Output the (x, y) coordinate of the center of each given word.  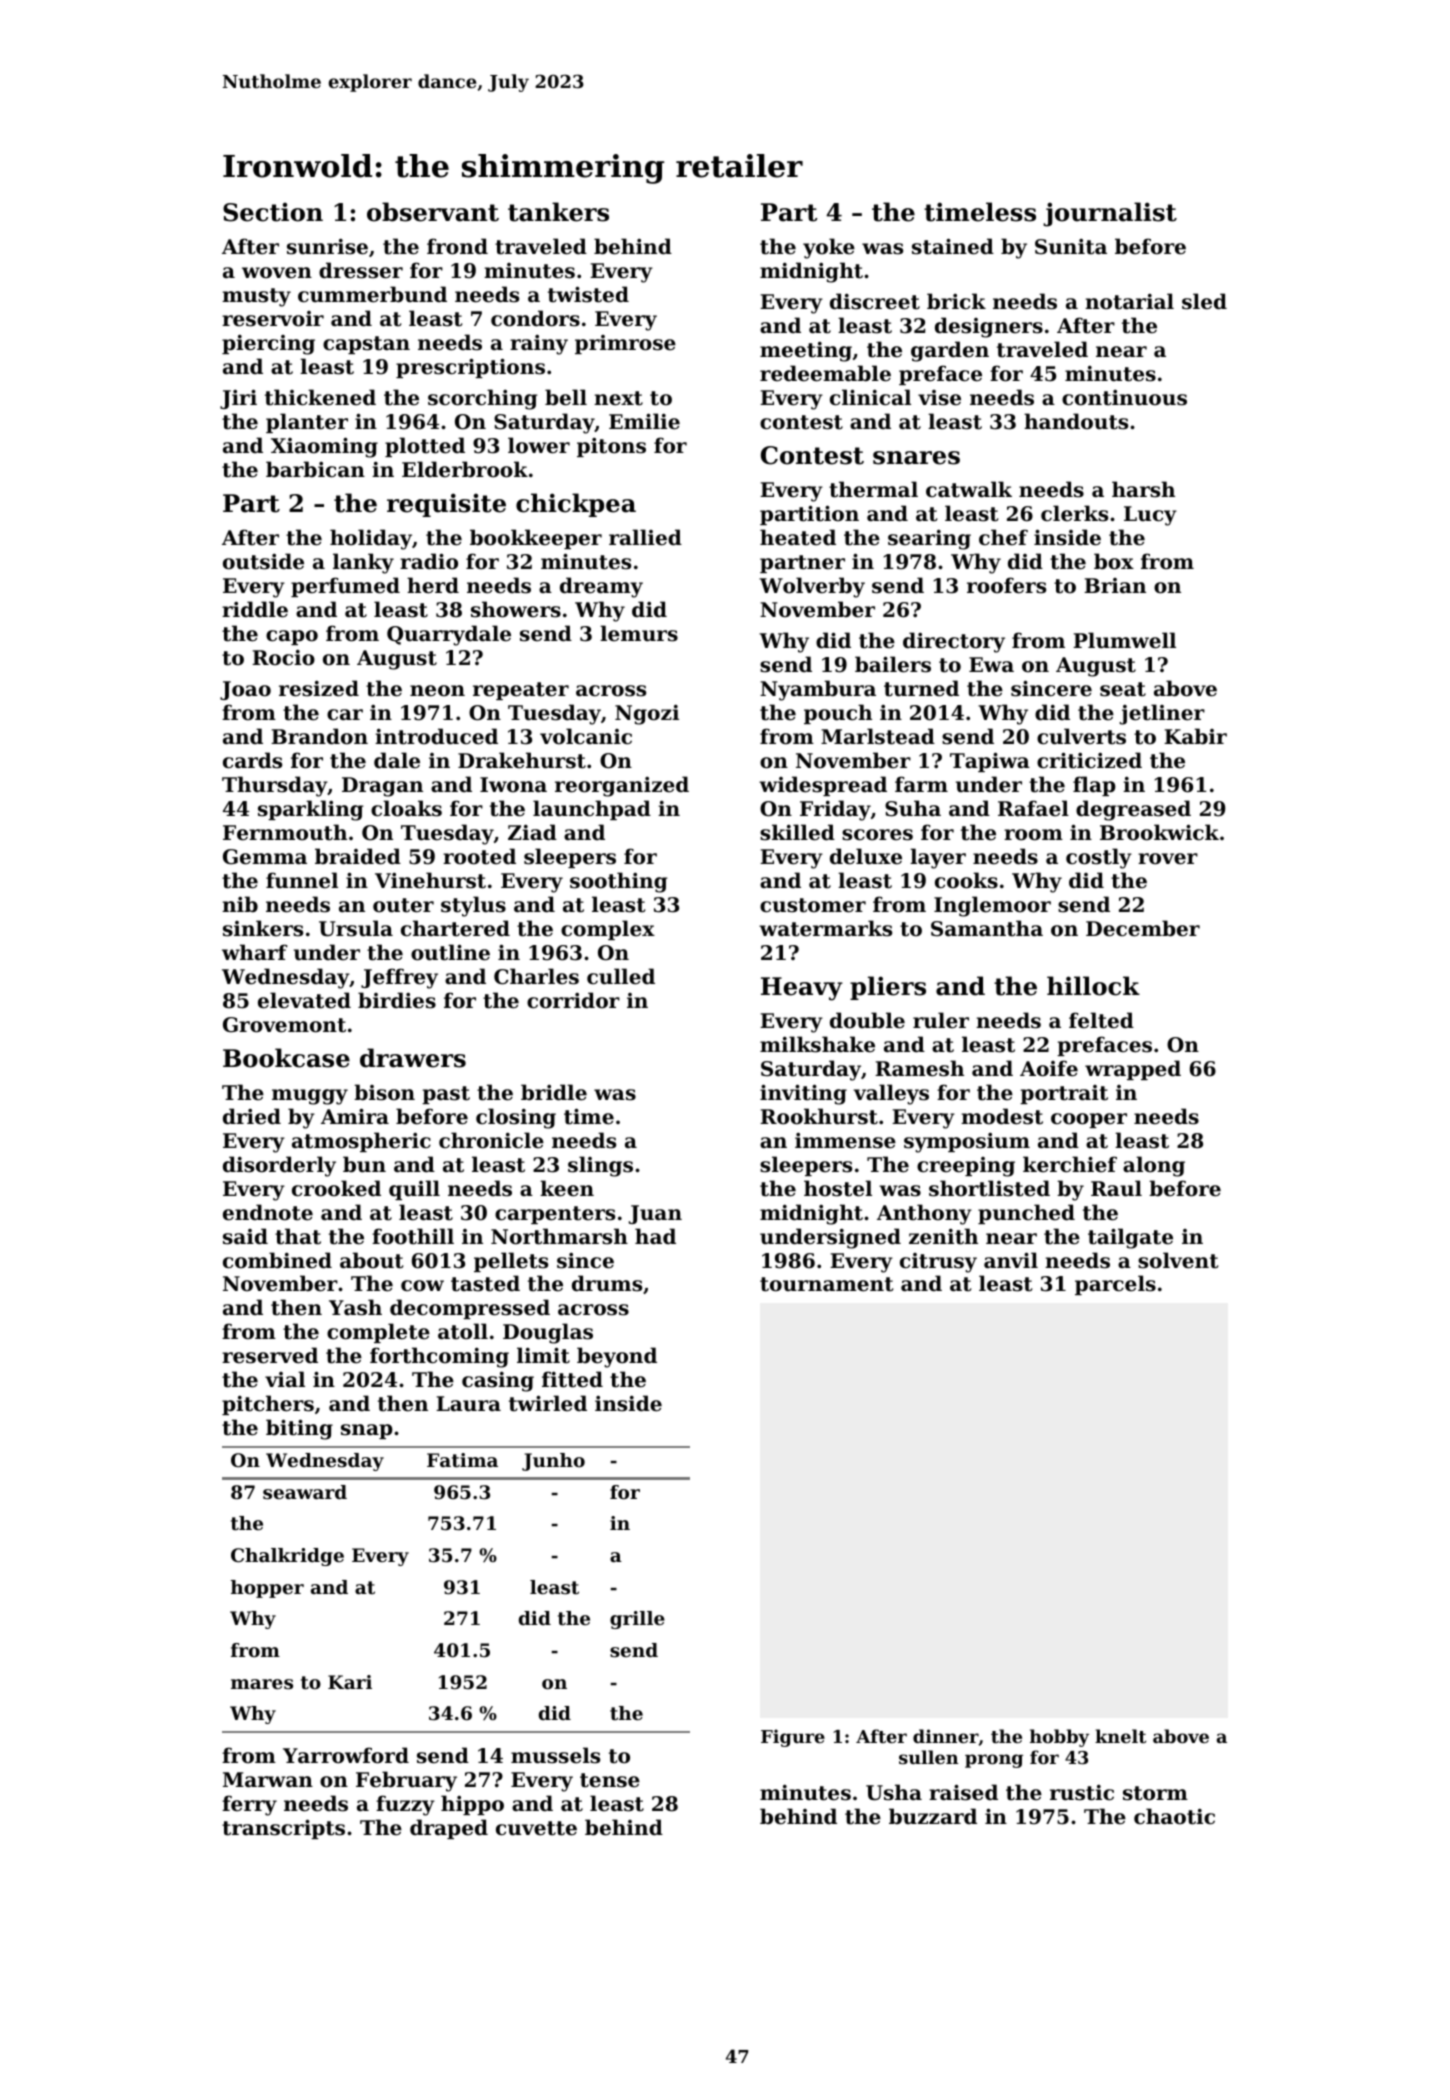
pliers (888, 988)
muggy (310, 1097)
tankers (558, 212)
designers (989, 327)
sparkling (311, 810)
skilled (797, 832)
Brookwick (1159, 832)
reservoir (273, 319)
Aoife (1049, 1068)
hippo (472, 1805)
